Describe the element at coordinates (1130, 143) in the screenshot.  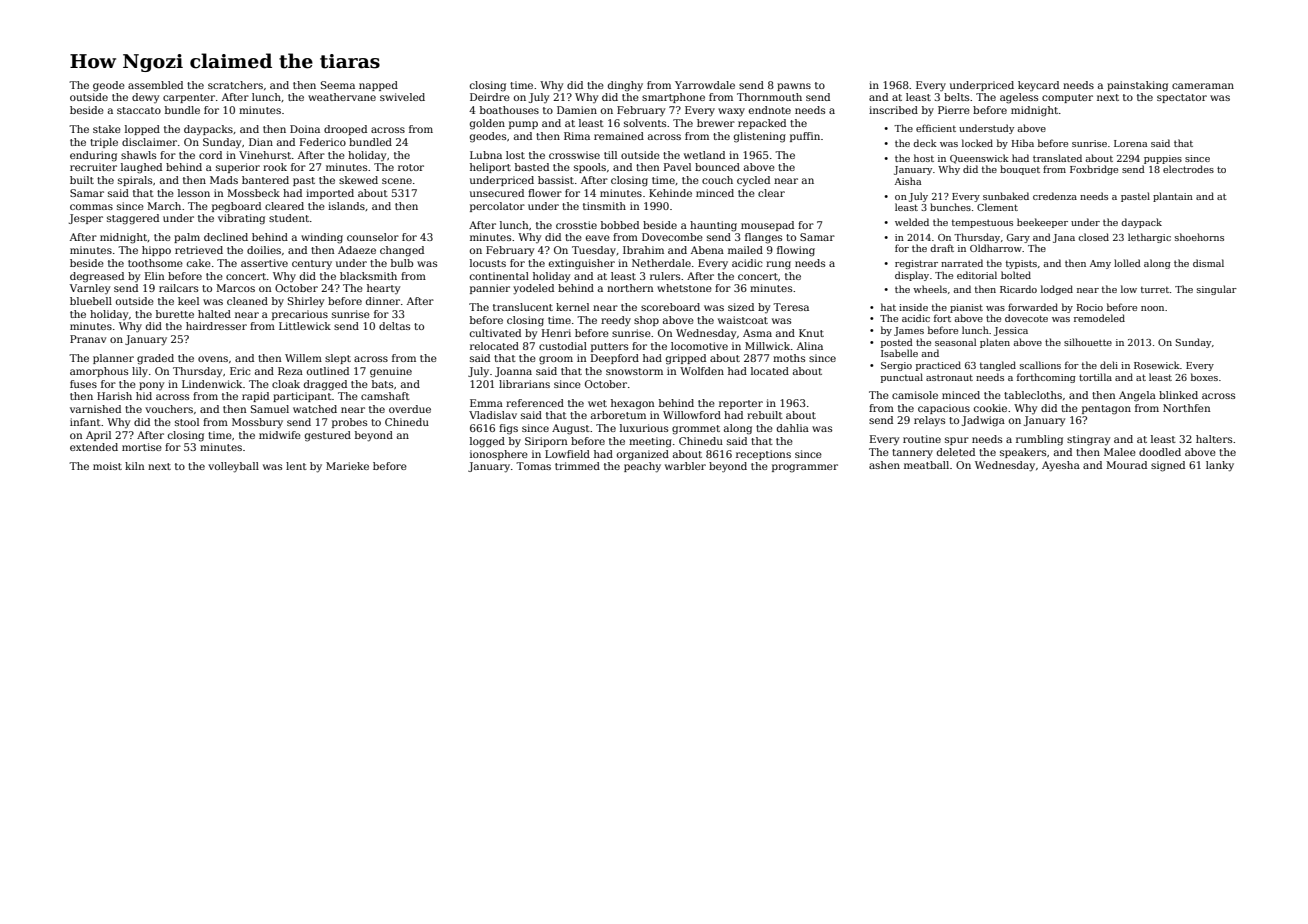
I see `Lorena` at that location.
